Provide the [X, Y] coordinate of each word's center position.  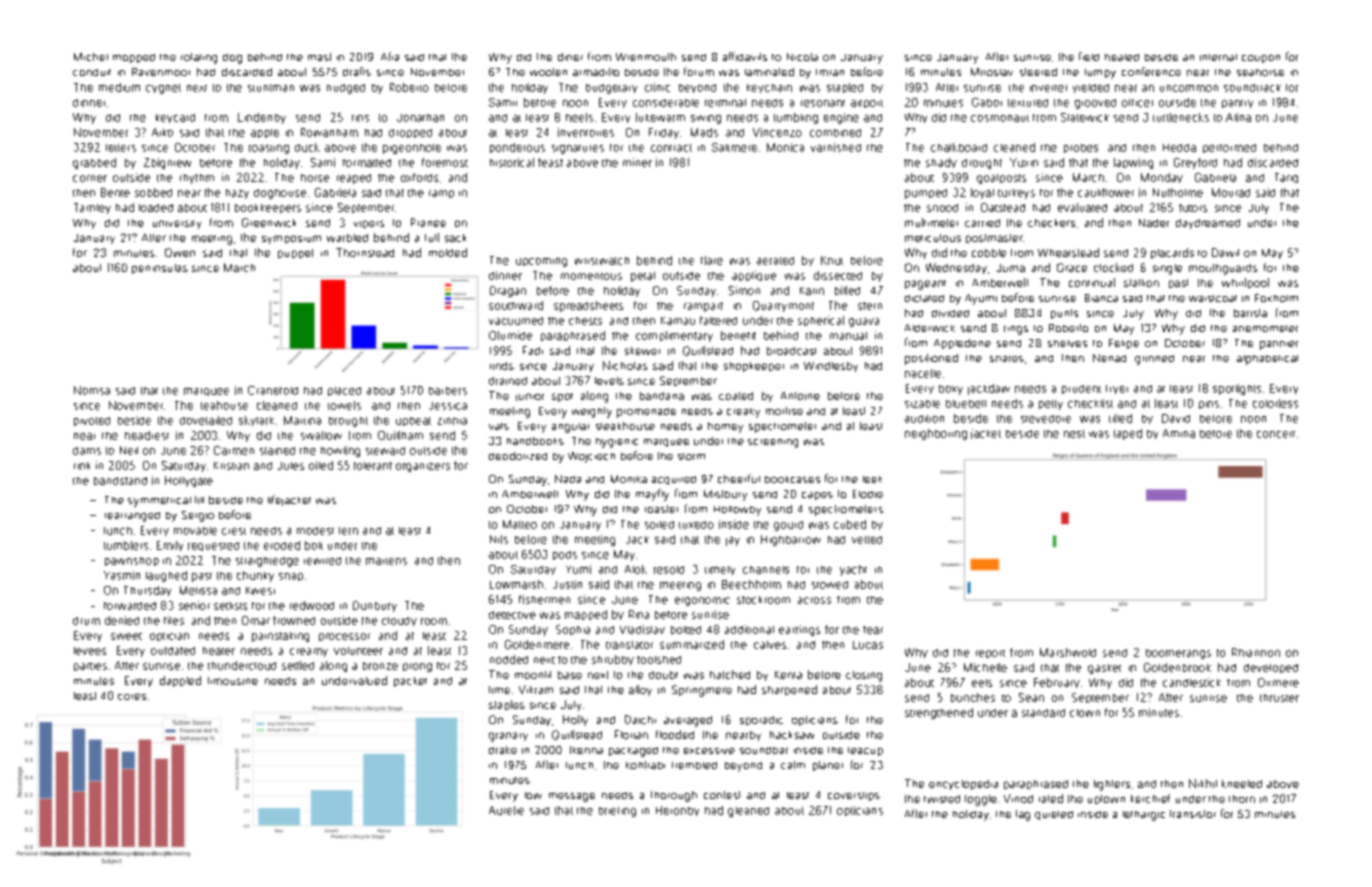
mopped [134, 58]
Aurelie [506, 810]
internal [1218, 57]
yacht [853, 570]
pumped [926, 194]
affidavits [745, 56]
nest [1074, 434]
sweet [126, 636]
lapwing [1133, 163]
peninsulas [160, 269]
